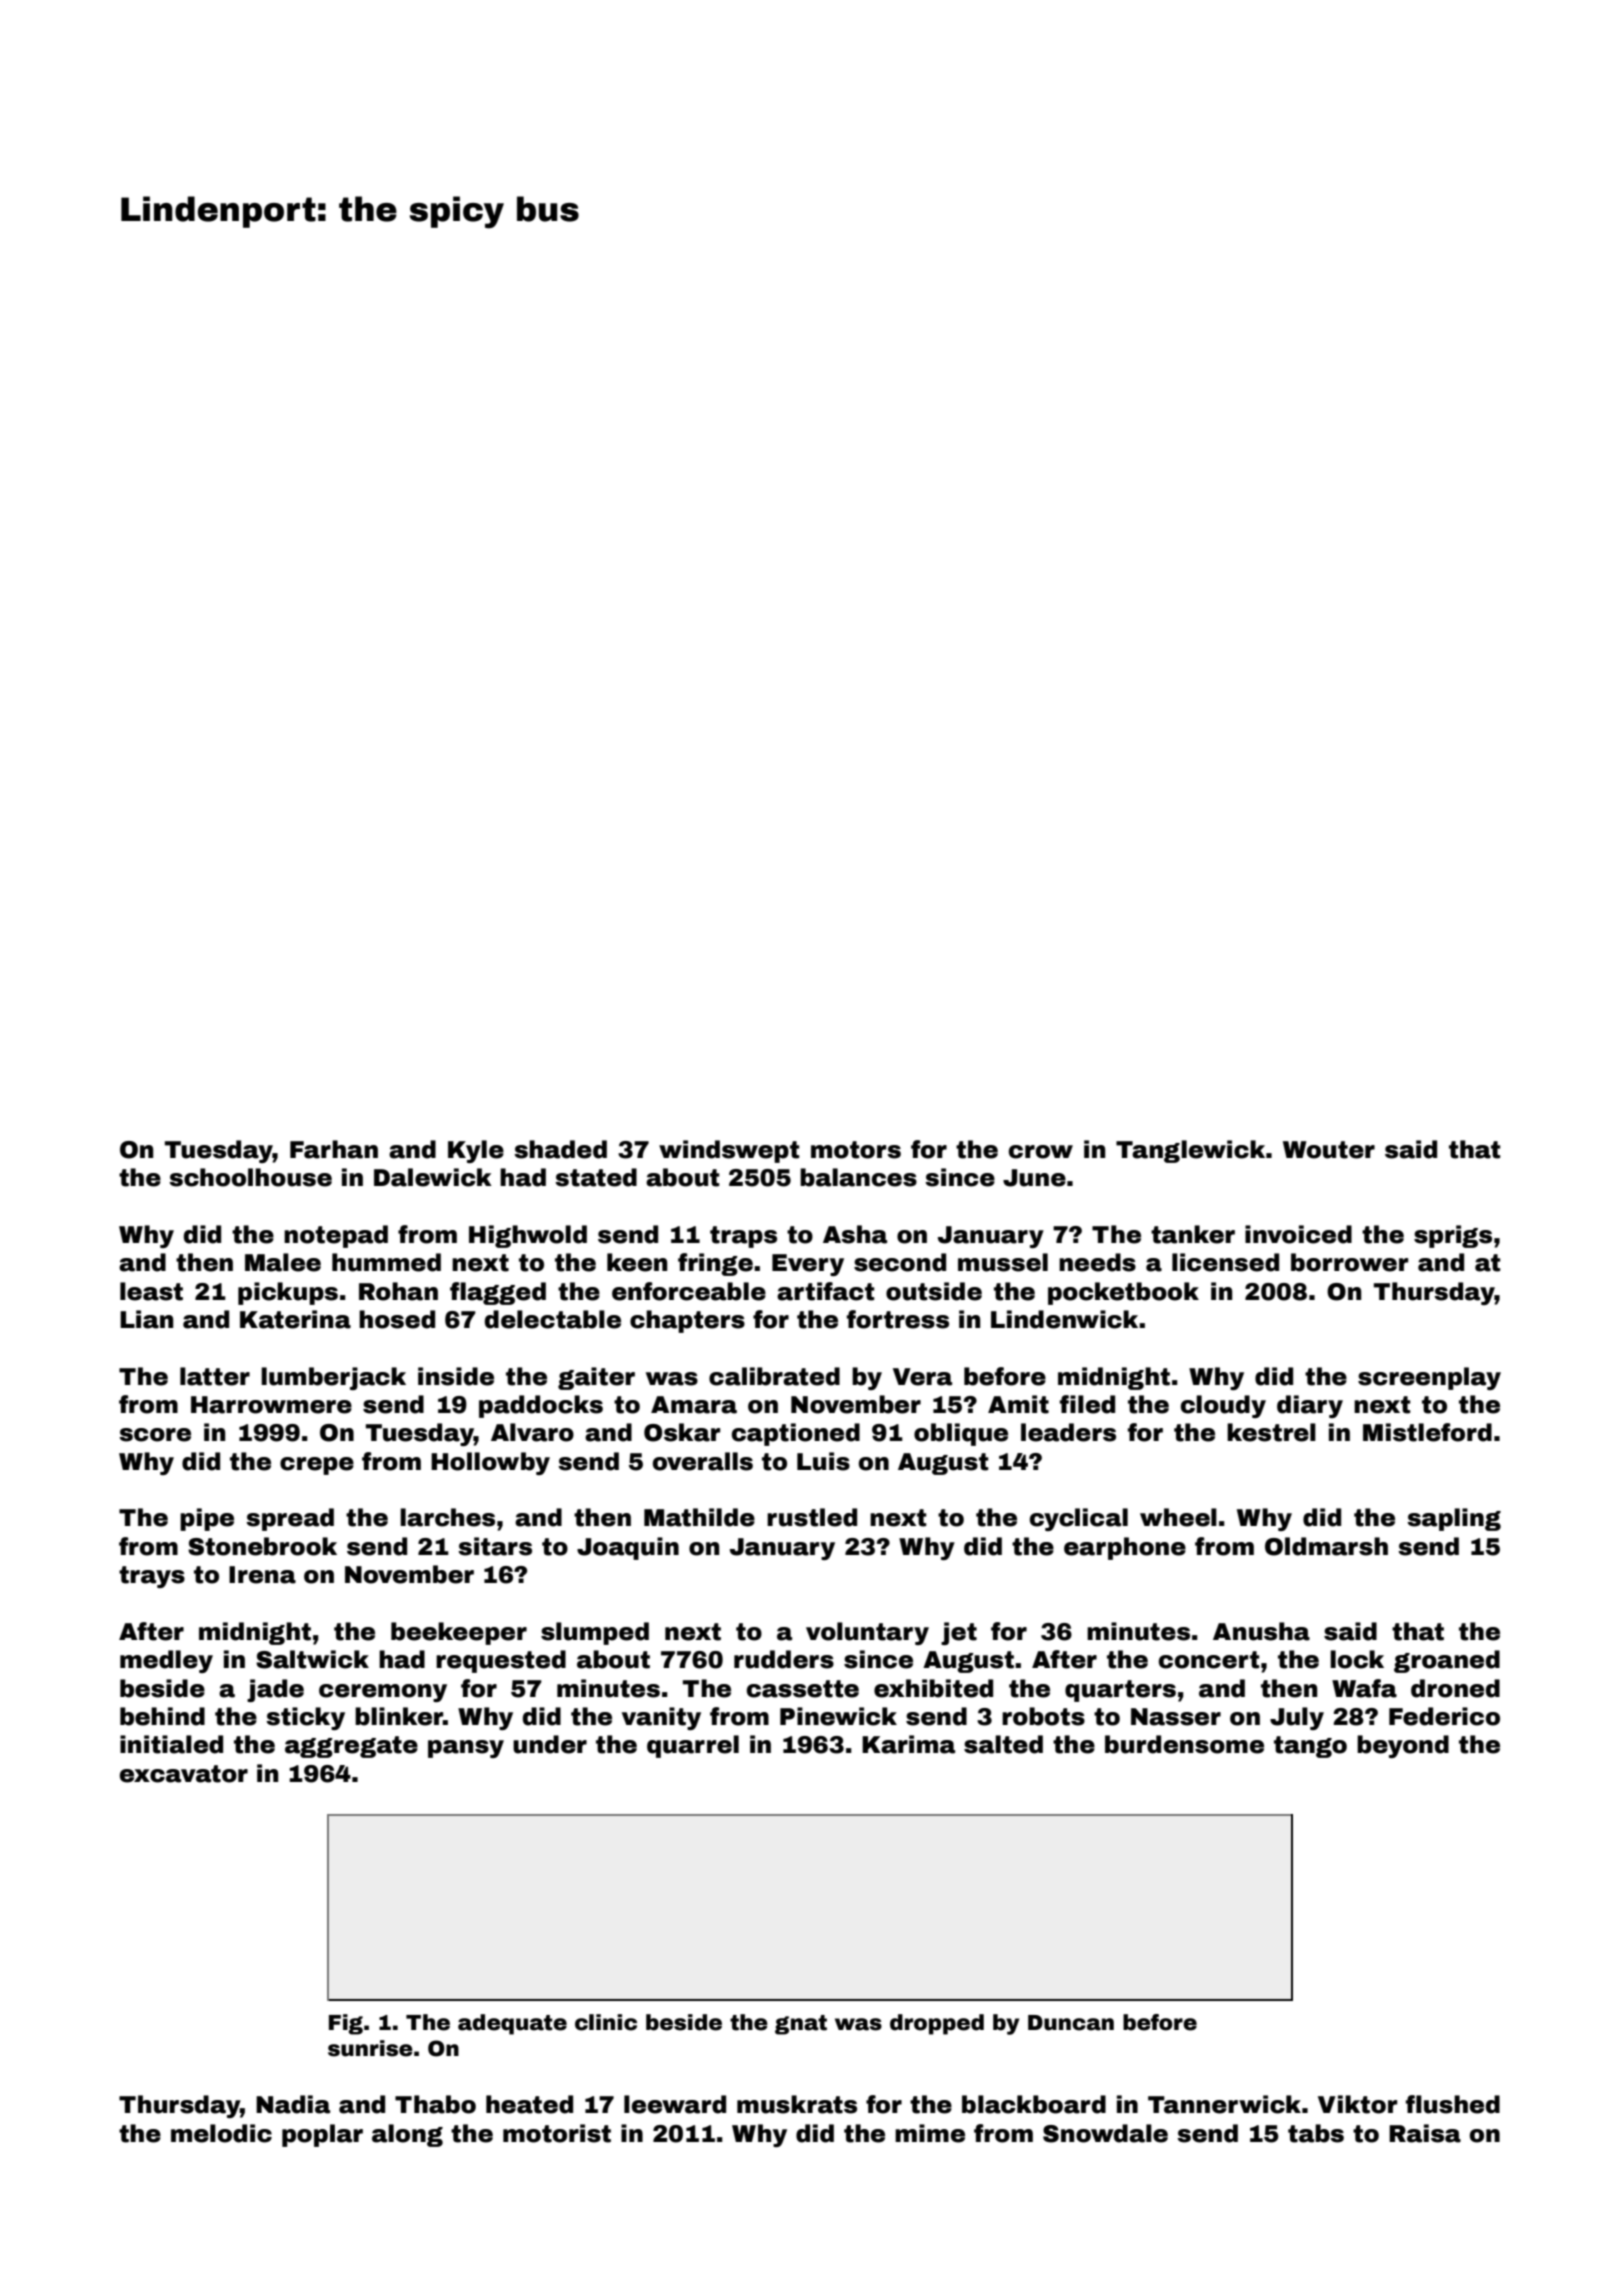 The image size is (1620, 2292). Describe the element at coordinates (528, 1236) in the screenshot. I see `Highwold` at that location.
